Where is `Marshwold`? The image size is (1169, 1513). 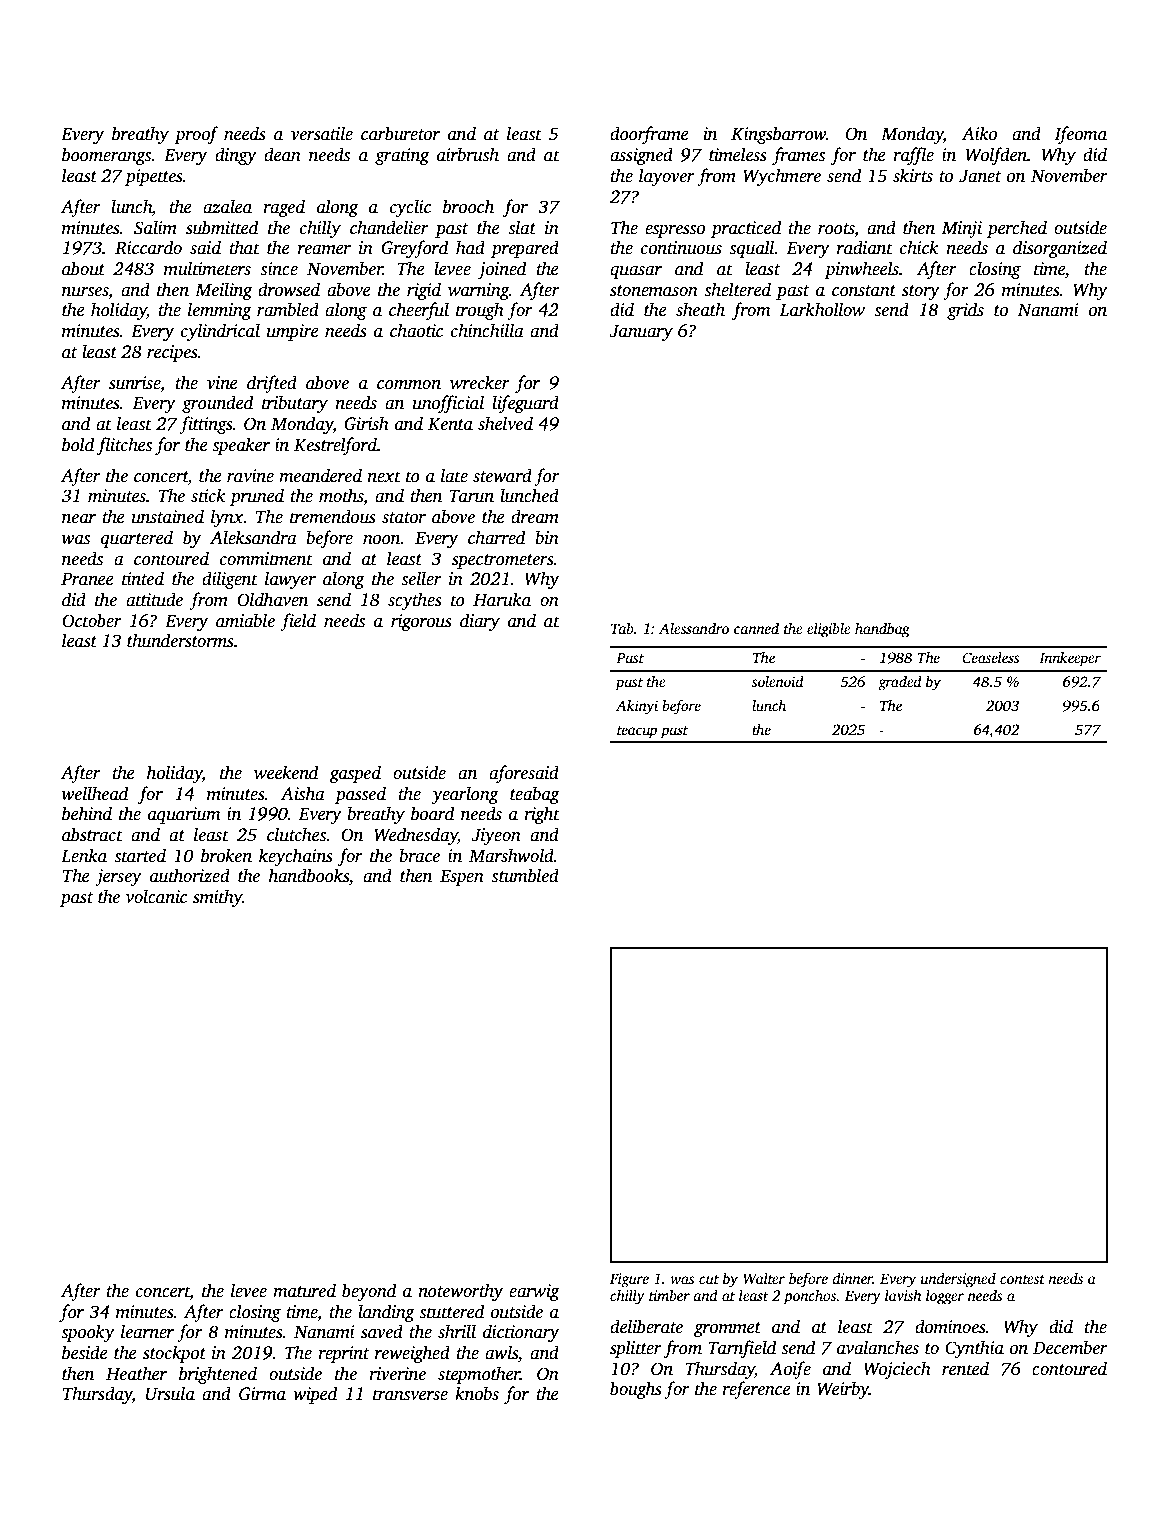
Marshwold is located at coordinates (511, 855).
